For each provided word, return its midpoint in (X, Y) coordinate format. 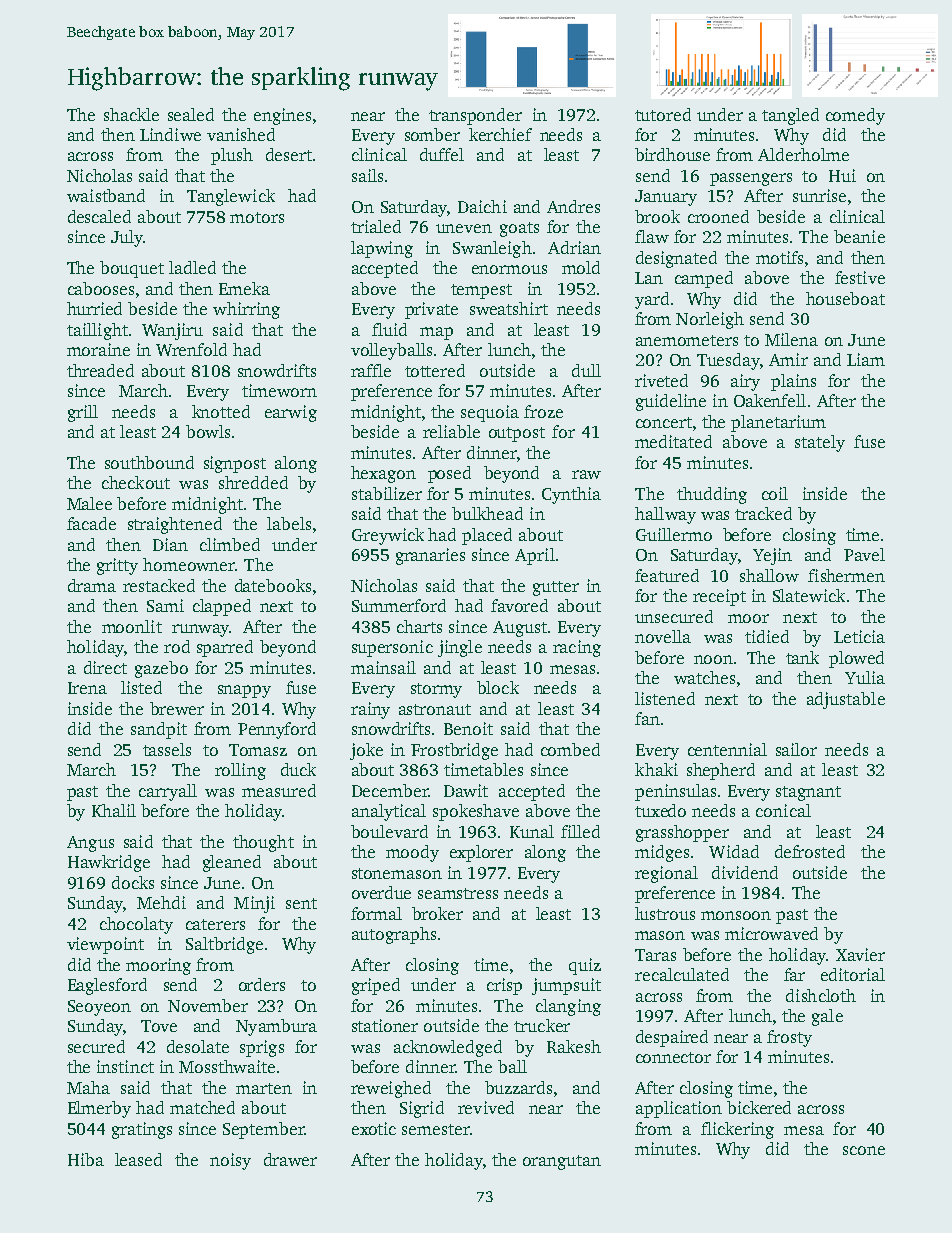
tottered (435, 370)
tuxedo (660, 810)
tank (802, 657)
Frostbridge (454, 751)
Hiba (86, 1159)
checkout (136, 482)
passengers (751, 179)
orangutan (562, 1162)
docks (133, 882)
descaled (99, 216)
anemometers (687, 340)
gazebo (161, 669)
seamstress (458, 893)
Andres (573, 206)
